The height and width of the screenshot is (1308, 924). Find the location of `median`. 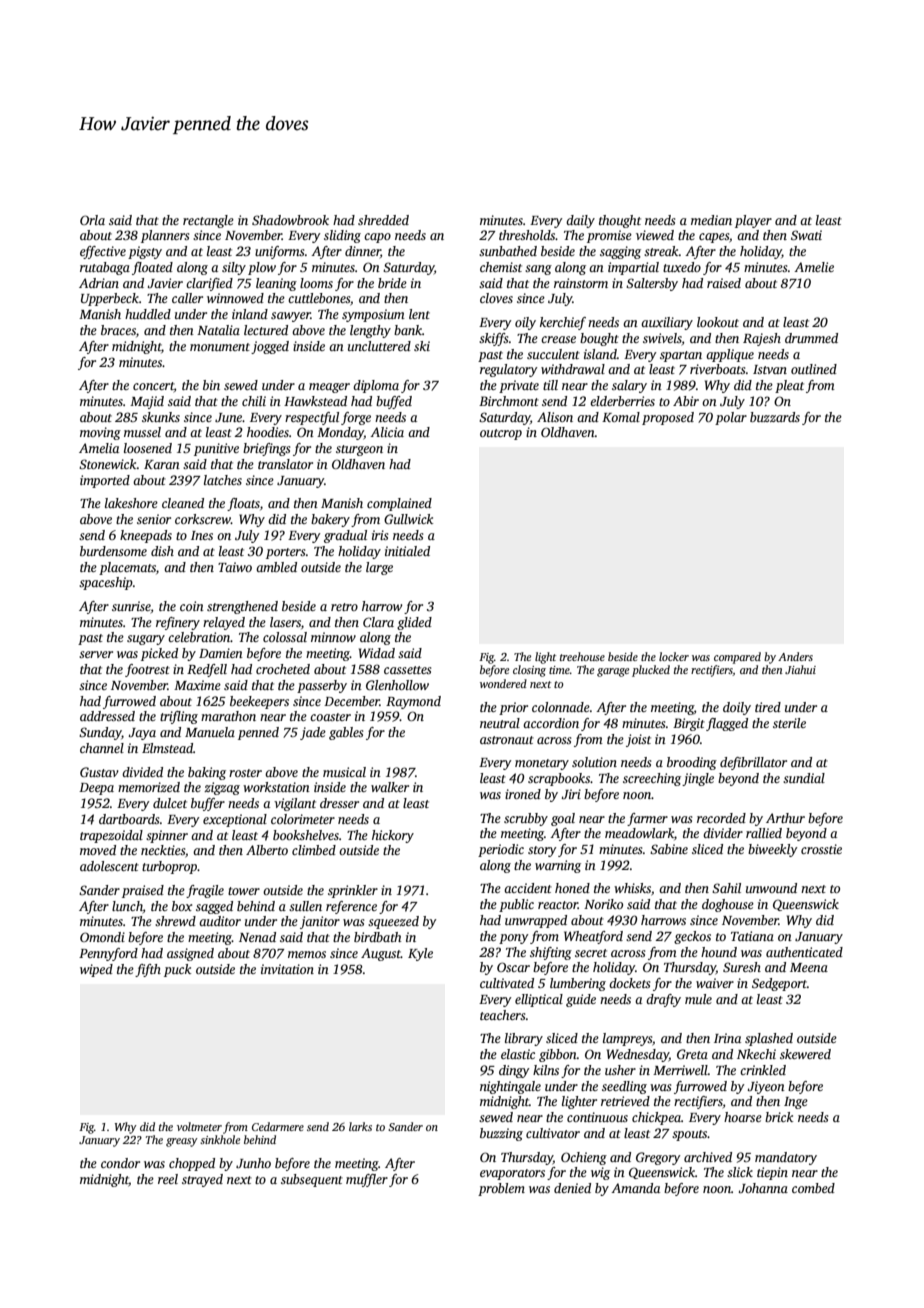

median is located at coordinates (711, 220).
